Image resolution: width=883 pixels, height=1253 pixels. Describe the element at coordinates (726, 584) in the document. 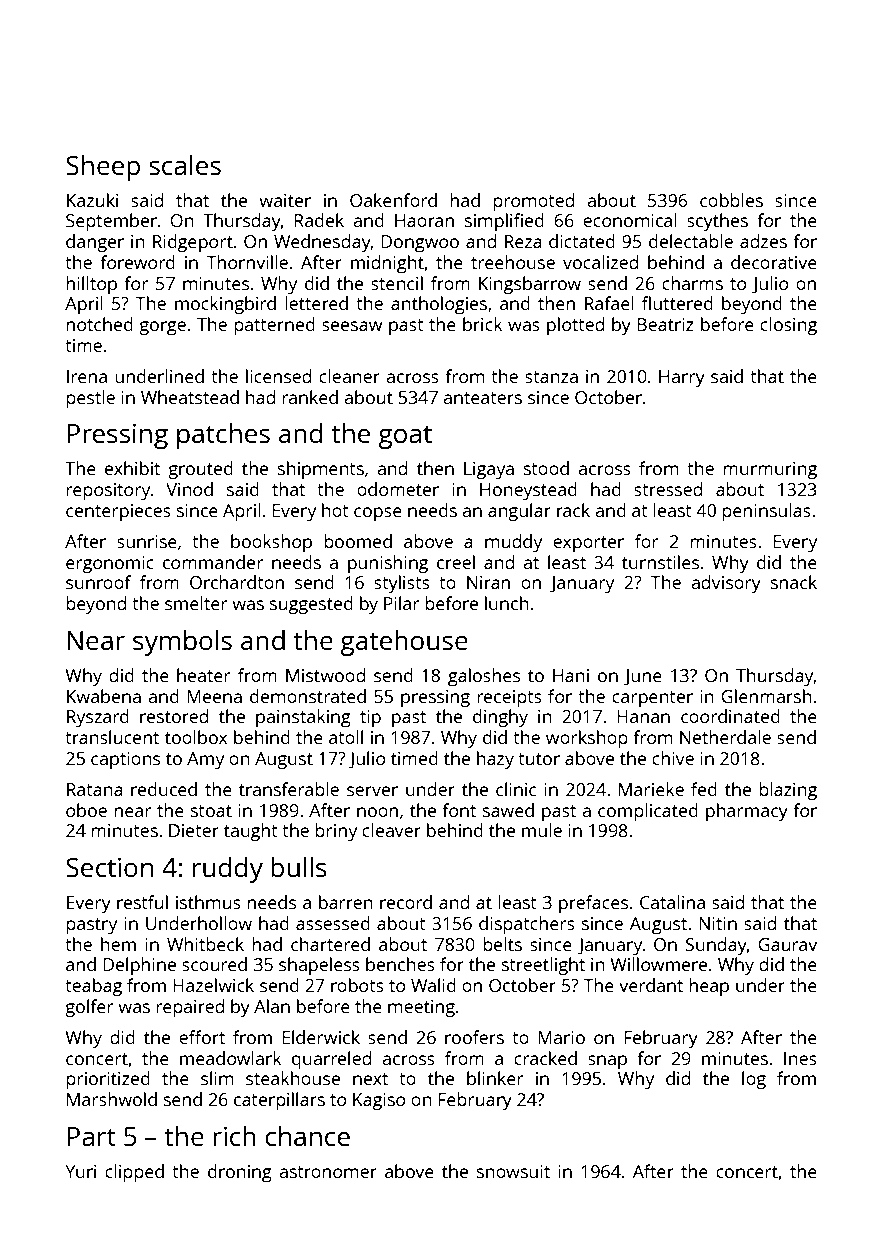

I see `advisory` at that location.
